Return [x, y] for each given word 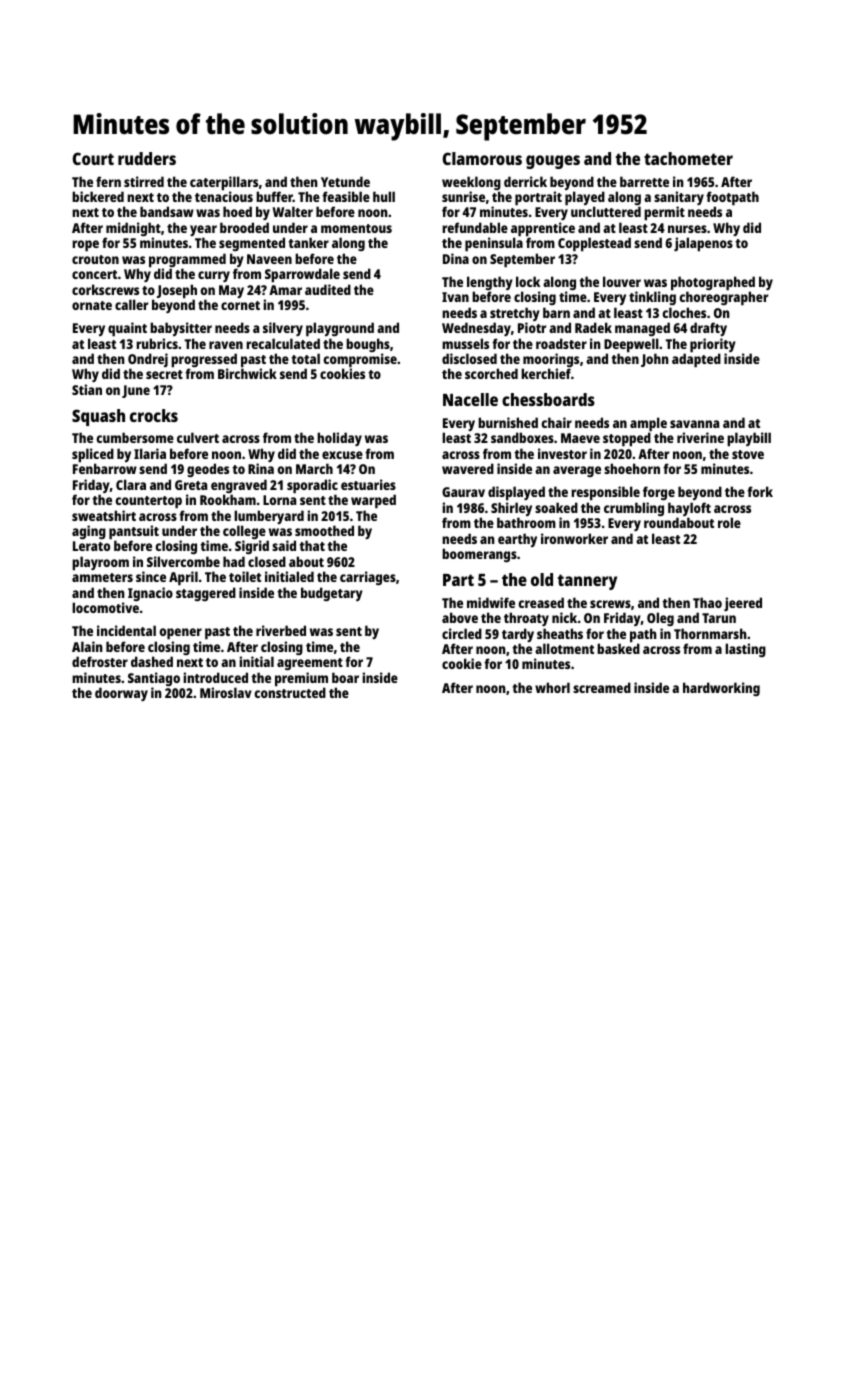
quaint [127, 329]
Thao [707, 602]
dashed [152, 661]
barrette [644, 181]
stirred [144, 181]
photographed [713, 284]
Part [458, 580]
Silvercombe [183, 561]
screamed [602, 687]
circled [462, 633]
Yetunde [345, 181]
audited [328, 289]
